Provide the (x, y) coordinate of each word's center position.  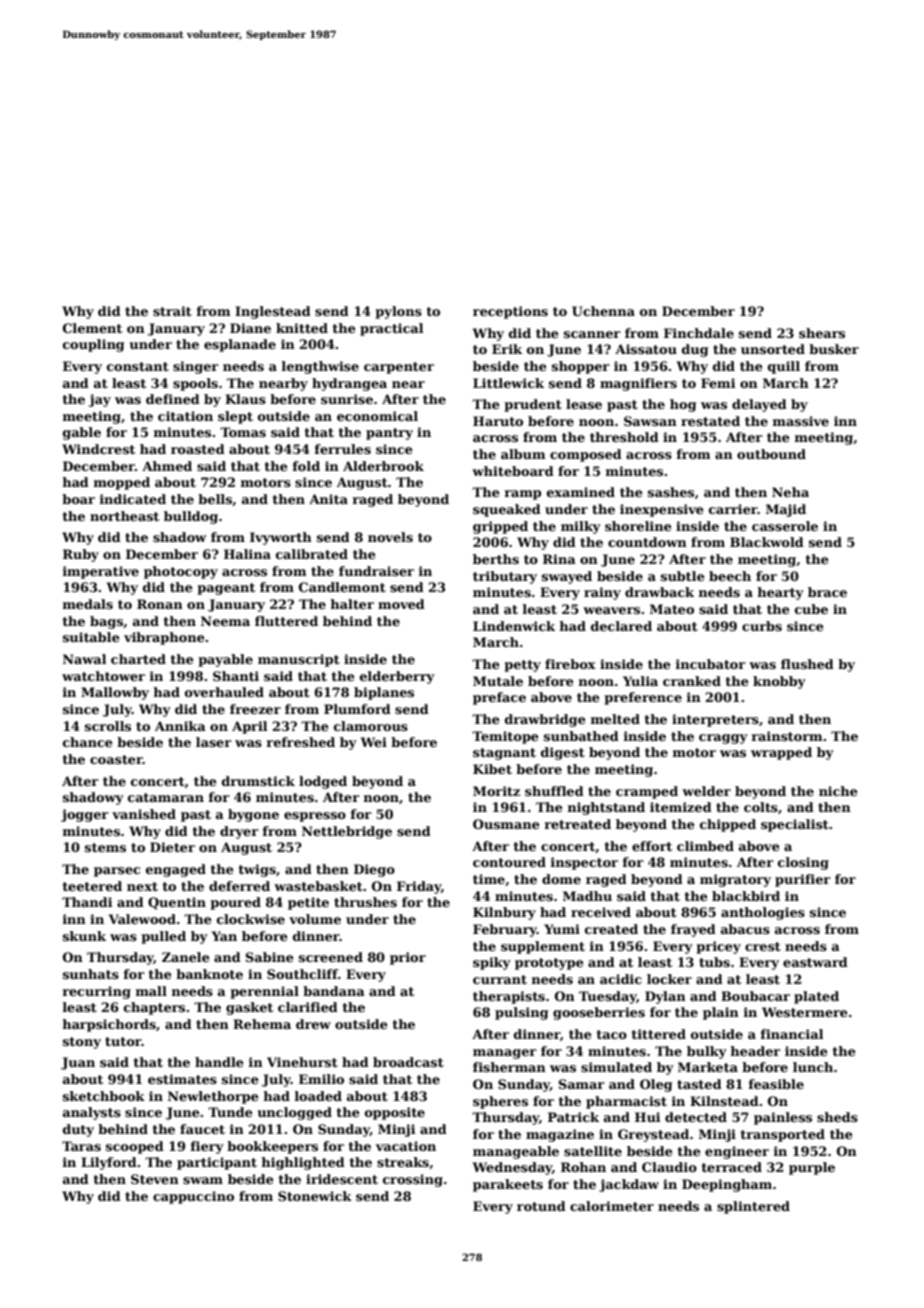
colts (761, 807)
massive (801, 421)
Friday (419, 887)
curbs (762, 626)
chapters (154, 1008)
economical (377, 416)
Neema (225, 621)
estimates (182, 1079)
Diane (250, 328)
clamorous (371, 726)
